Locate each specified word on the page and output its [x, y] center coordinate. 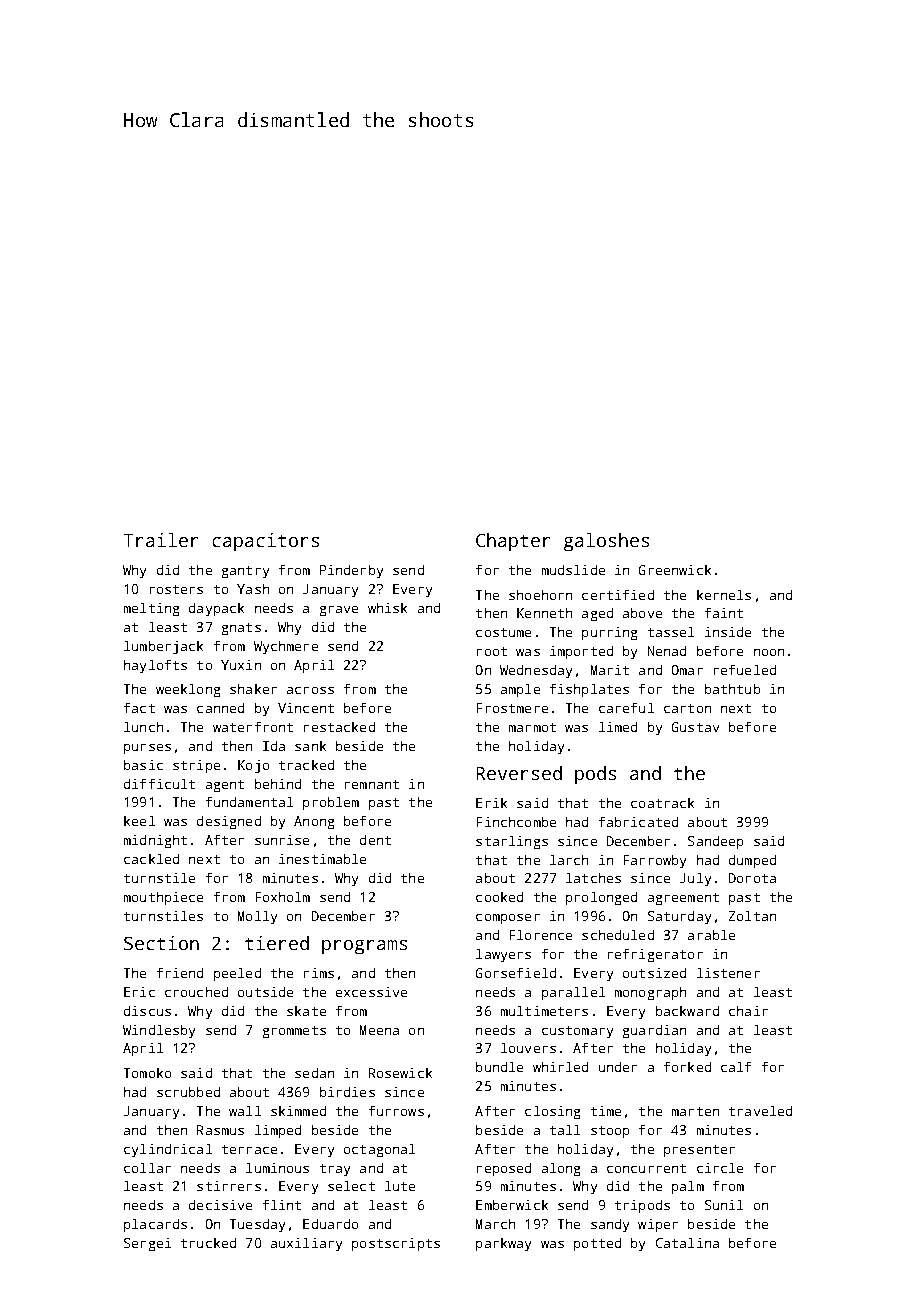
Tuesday [257, 1225]
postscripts [396, 1244]
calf [736, 1067]
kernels [724, 595]
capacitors [266, 542]
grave [339, 611]
